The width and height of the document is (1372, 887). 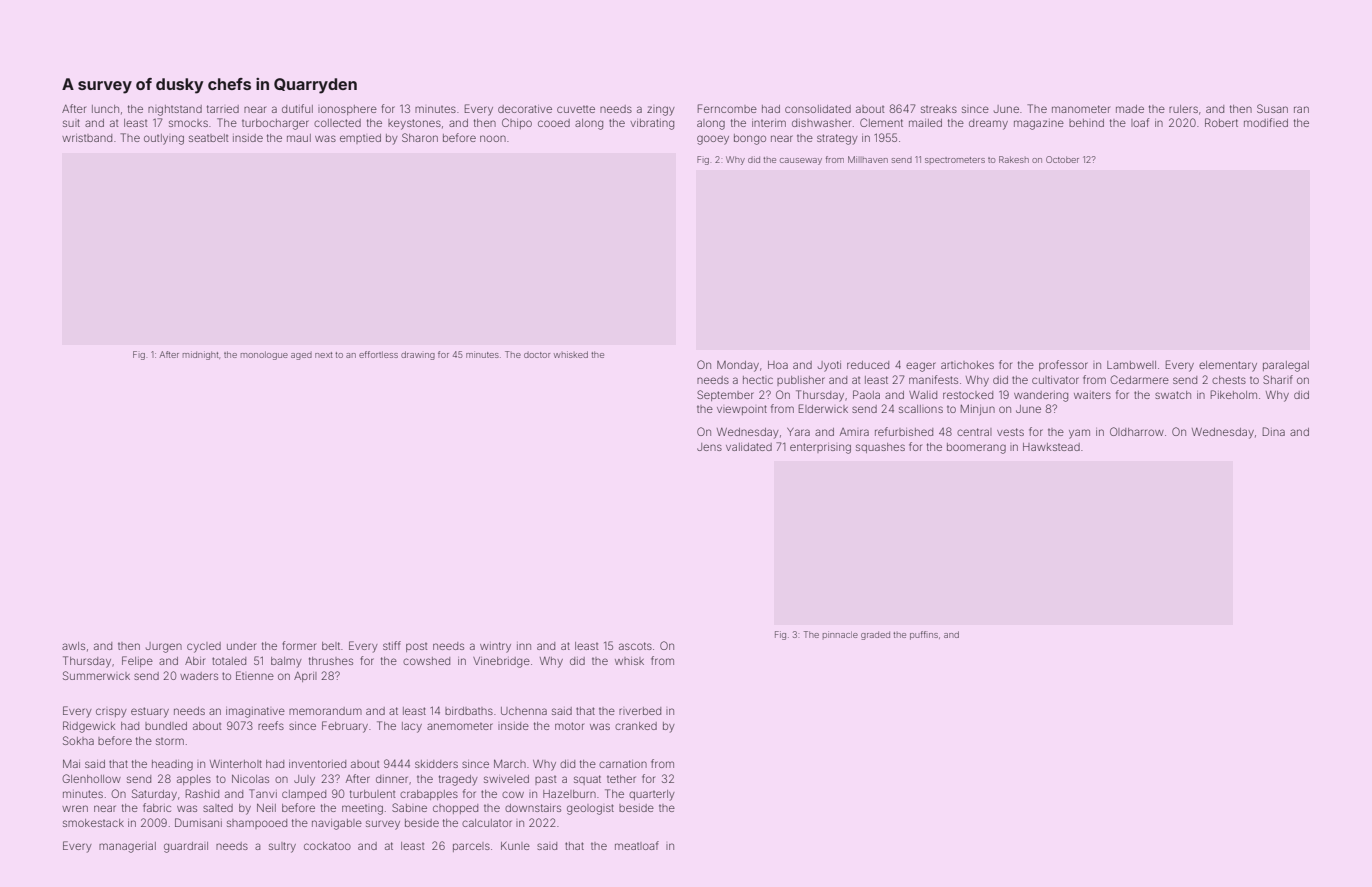 What do you see at coordinates (820, 448) in the document?
I see `enterprising` at bounding box center [820, 448].
